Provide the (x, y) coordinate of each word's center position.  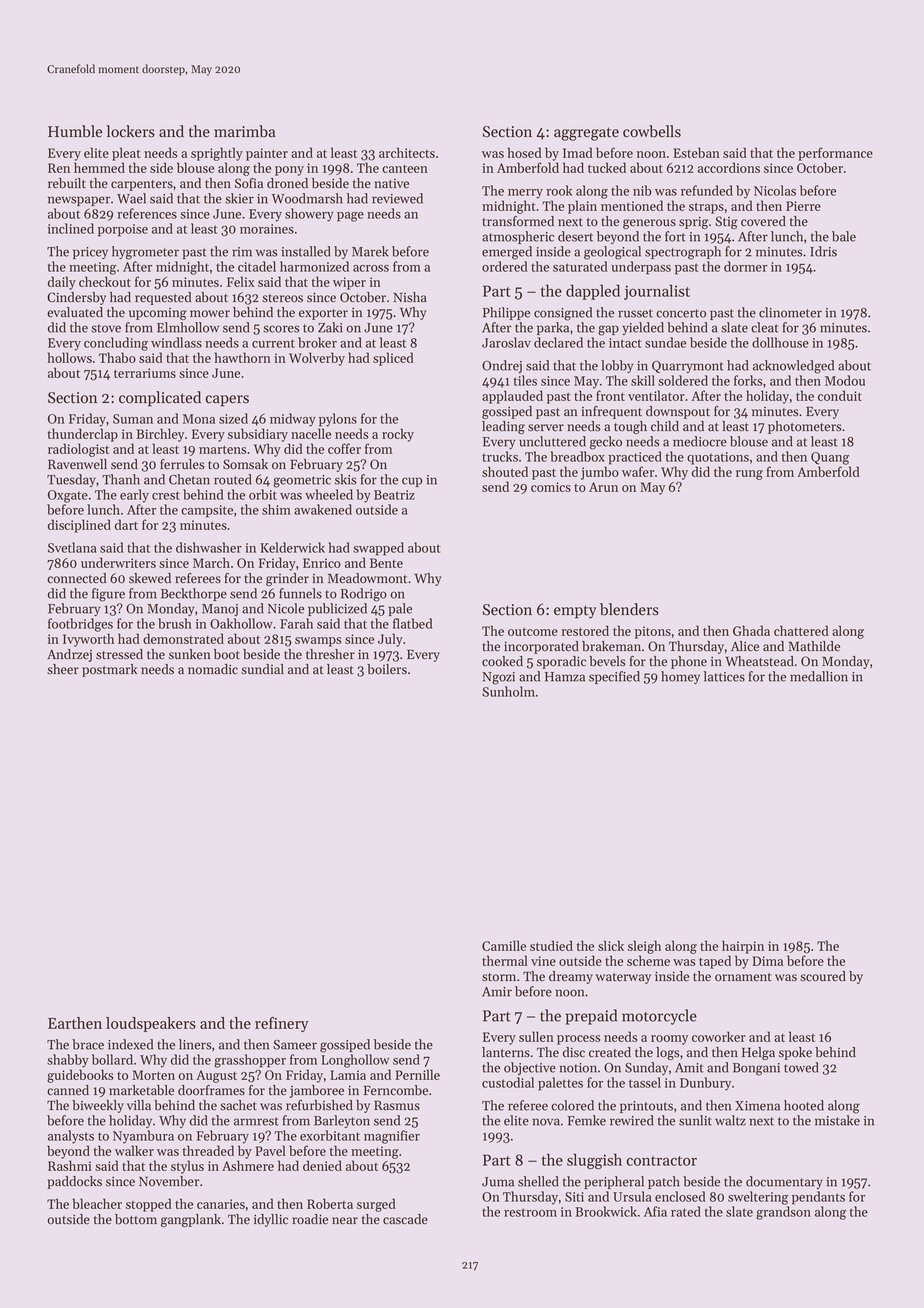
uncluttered (552, 441)
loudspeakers (151, 1024)
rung (749, 475)
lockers (130, 131)
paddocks (74, 1182)
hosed (525, 152)
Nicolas (775, 190)
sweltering (758, 1198)
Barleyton (342, 1121)
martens (222, 449)
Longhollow (355, 1061)
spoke (795, 1053)
